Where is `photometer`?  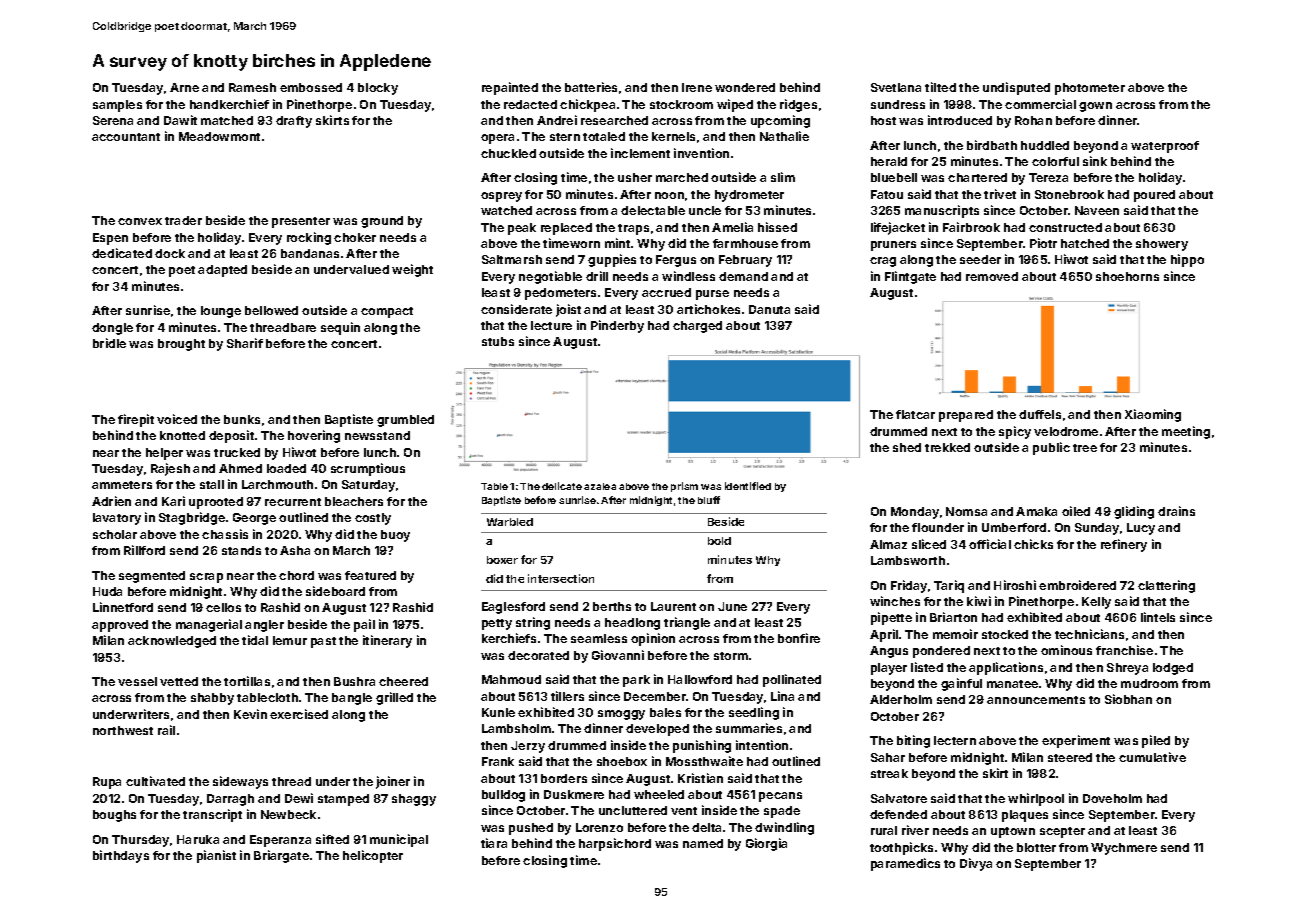 photometer is located at coordinates (1090, 89).
